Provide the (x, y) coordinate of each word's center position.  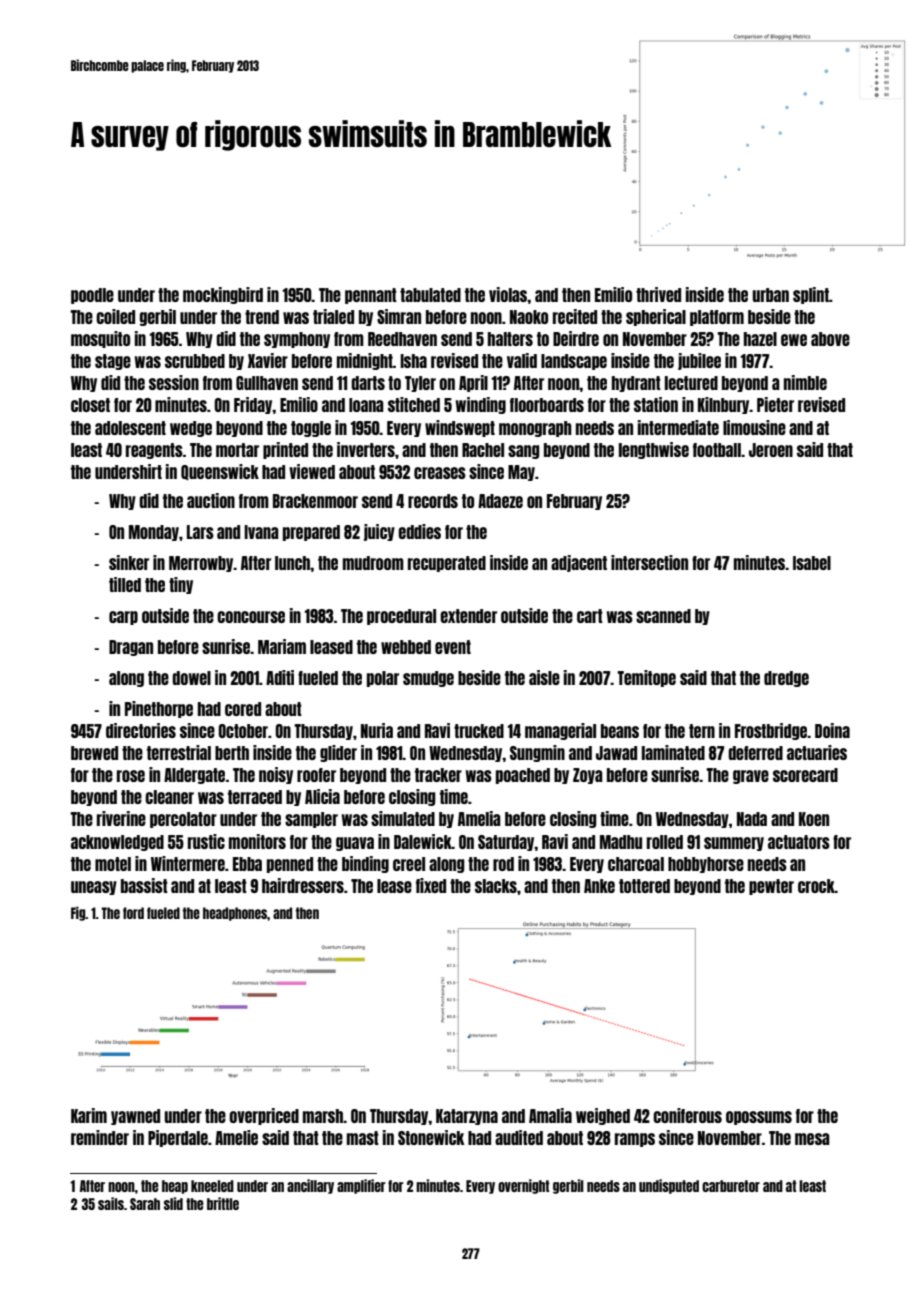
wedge (191, 429)
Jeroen (771, 450)
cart (590, 616)
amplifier (361, 1186)
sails (111, 1203)
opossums (759, 1118)
